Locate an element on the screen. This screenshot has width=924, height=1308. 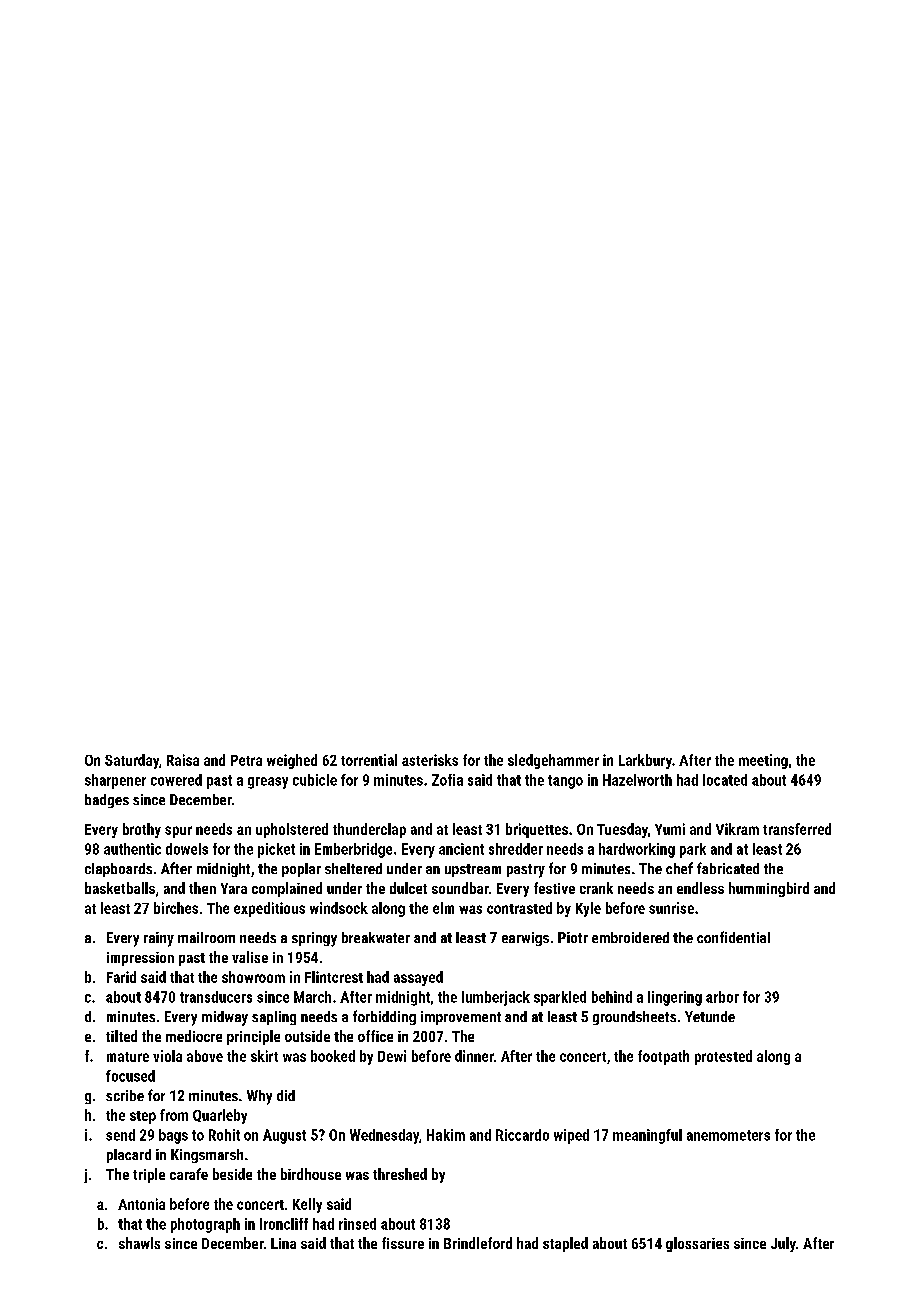
Farid is located at coordinates (121, 977).
